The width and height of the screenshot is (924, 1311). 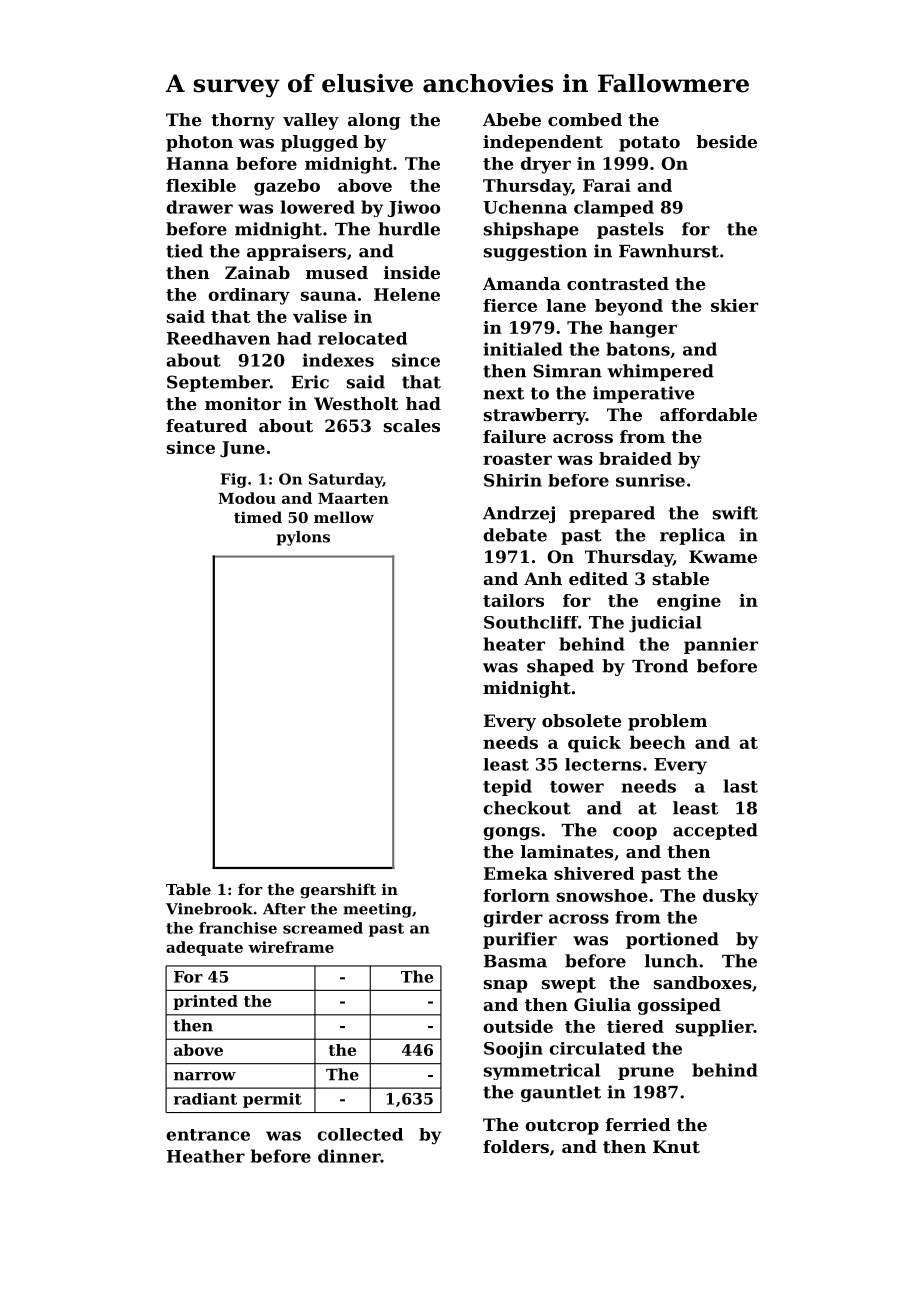 I want to click on collected, so click(x=360, y=1134).
